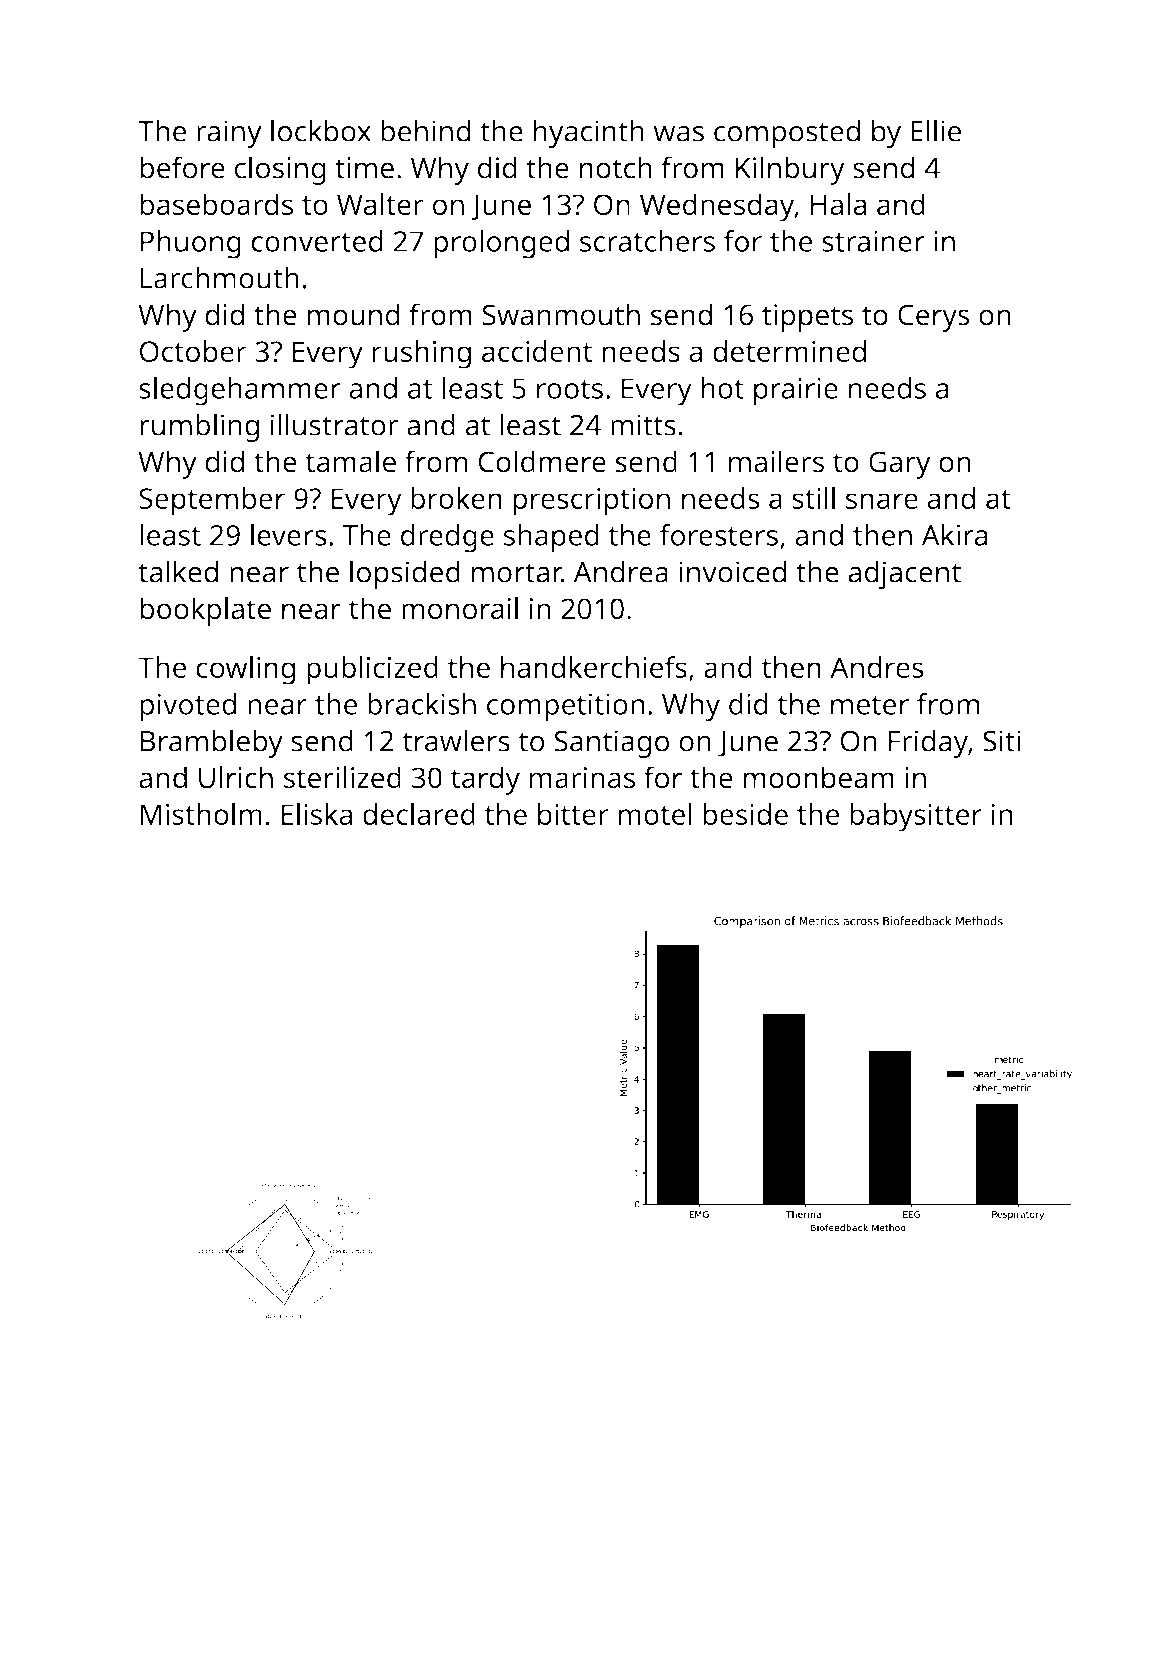  Describe the element at coordinates (936, 130) in the screenshot. I see `Ellie` at that location.
